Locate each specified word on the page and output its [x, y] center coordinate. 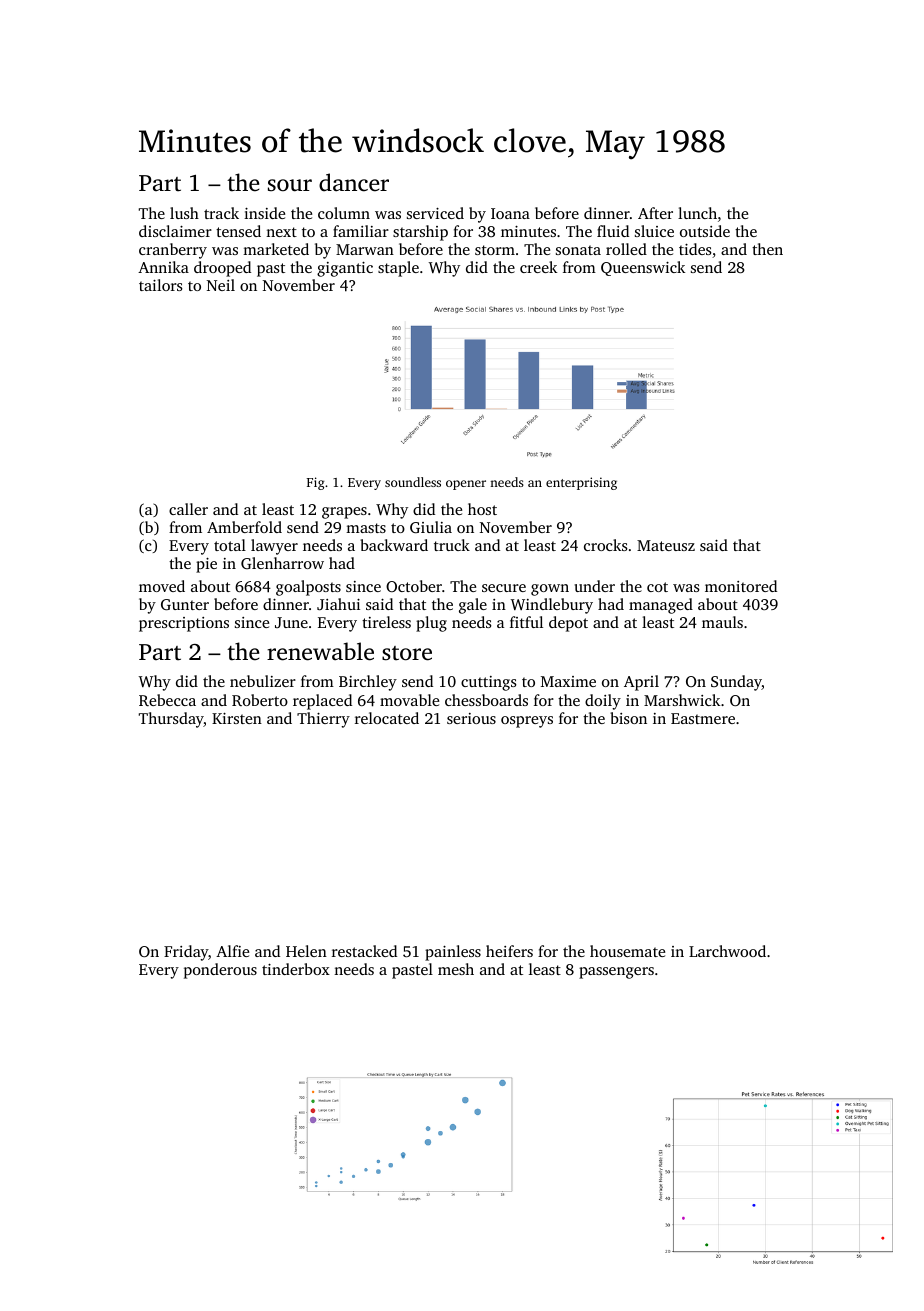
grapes [344, 513]
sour [290, 185]
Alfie [232, 951]
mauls [722, 622]
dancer [354, 182]
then [767, 249]
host [482, 509]
